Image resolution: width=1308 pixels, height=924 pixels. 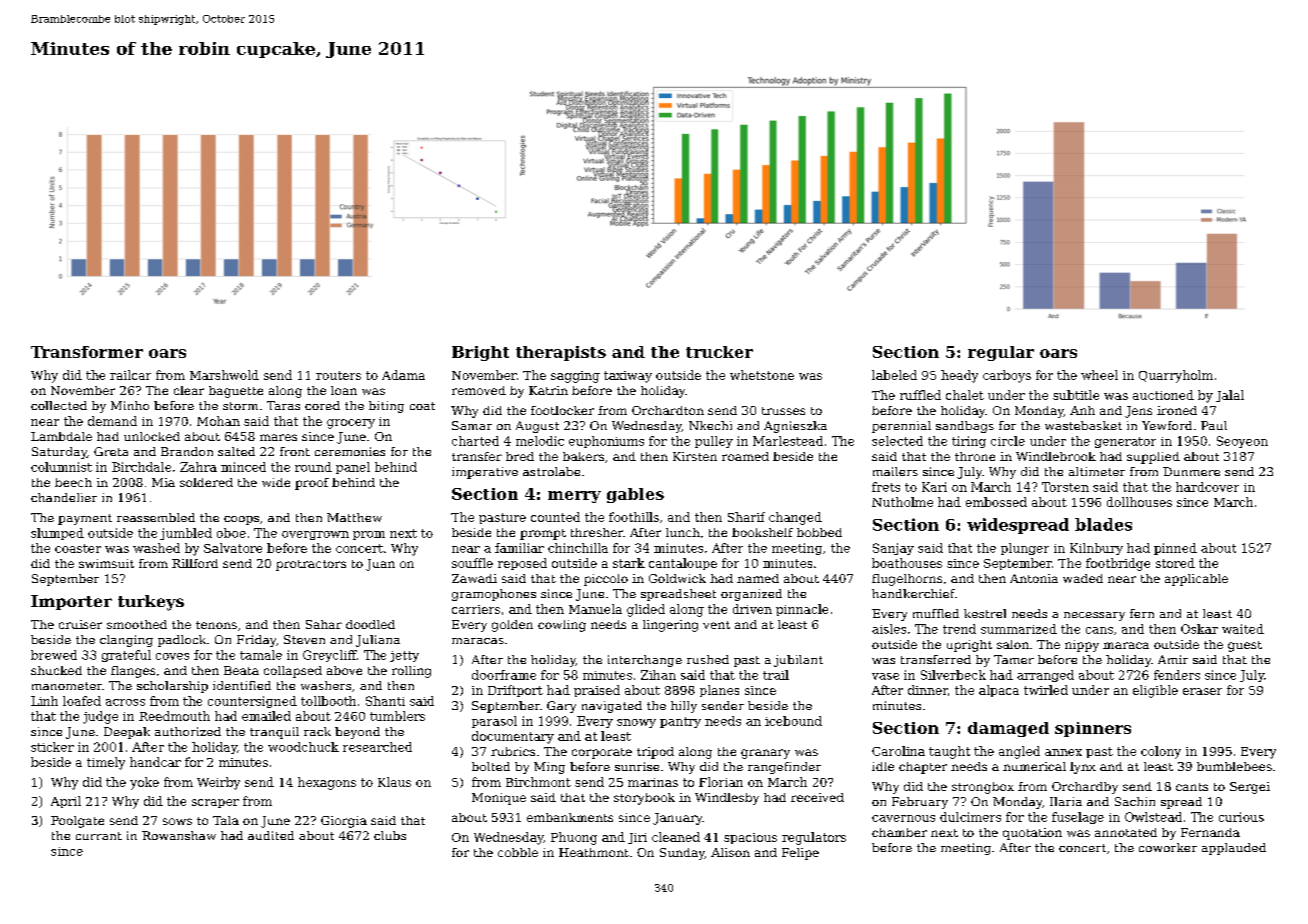 I want to click on tripod, so click(x=655, y=753).
